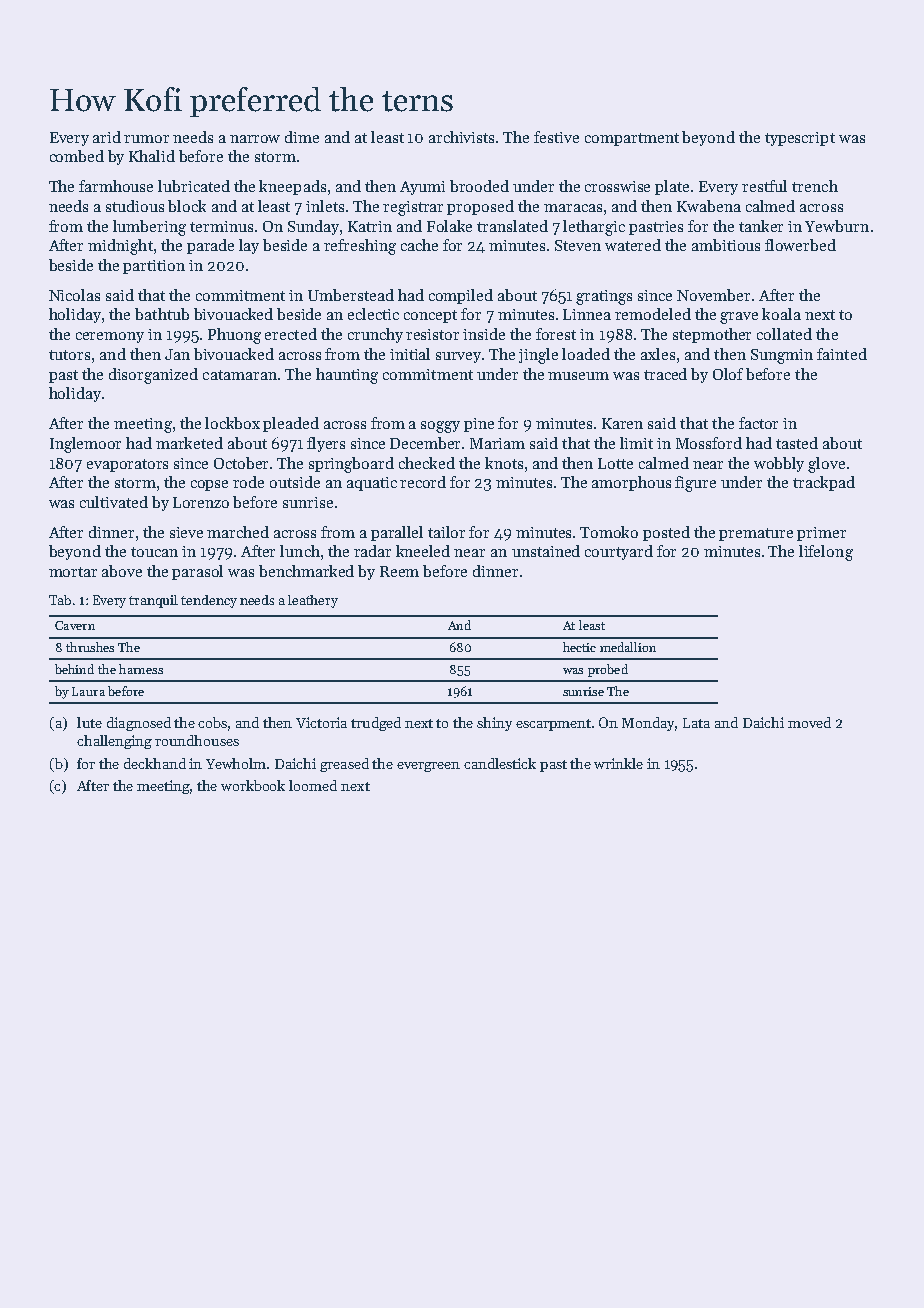  I want to click on trudged, so click(376, 724).
